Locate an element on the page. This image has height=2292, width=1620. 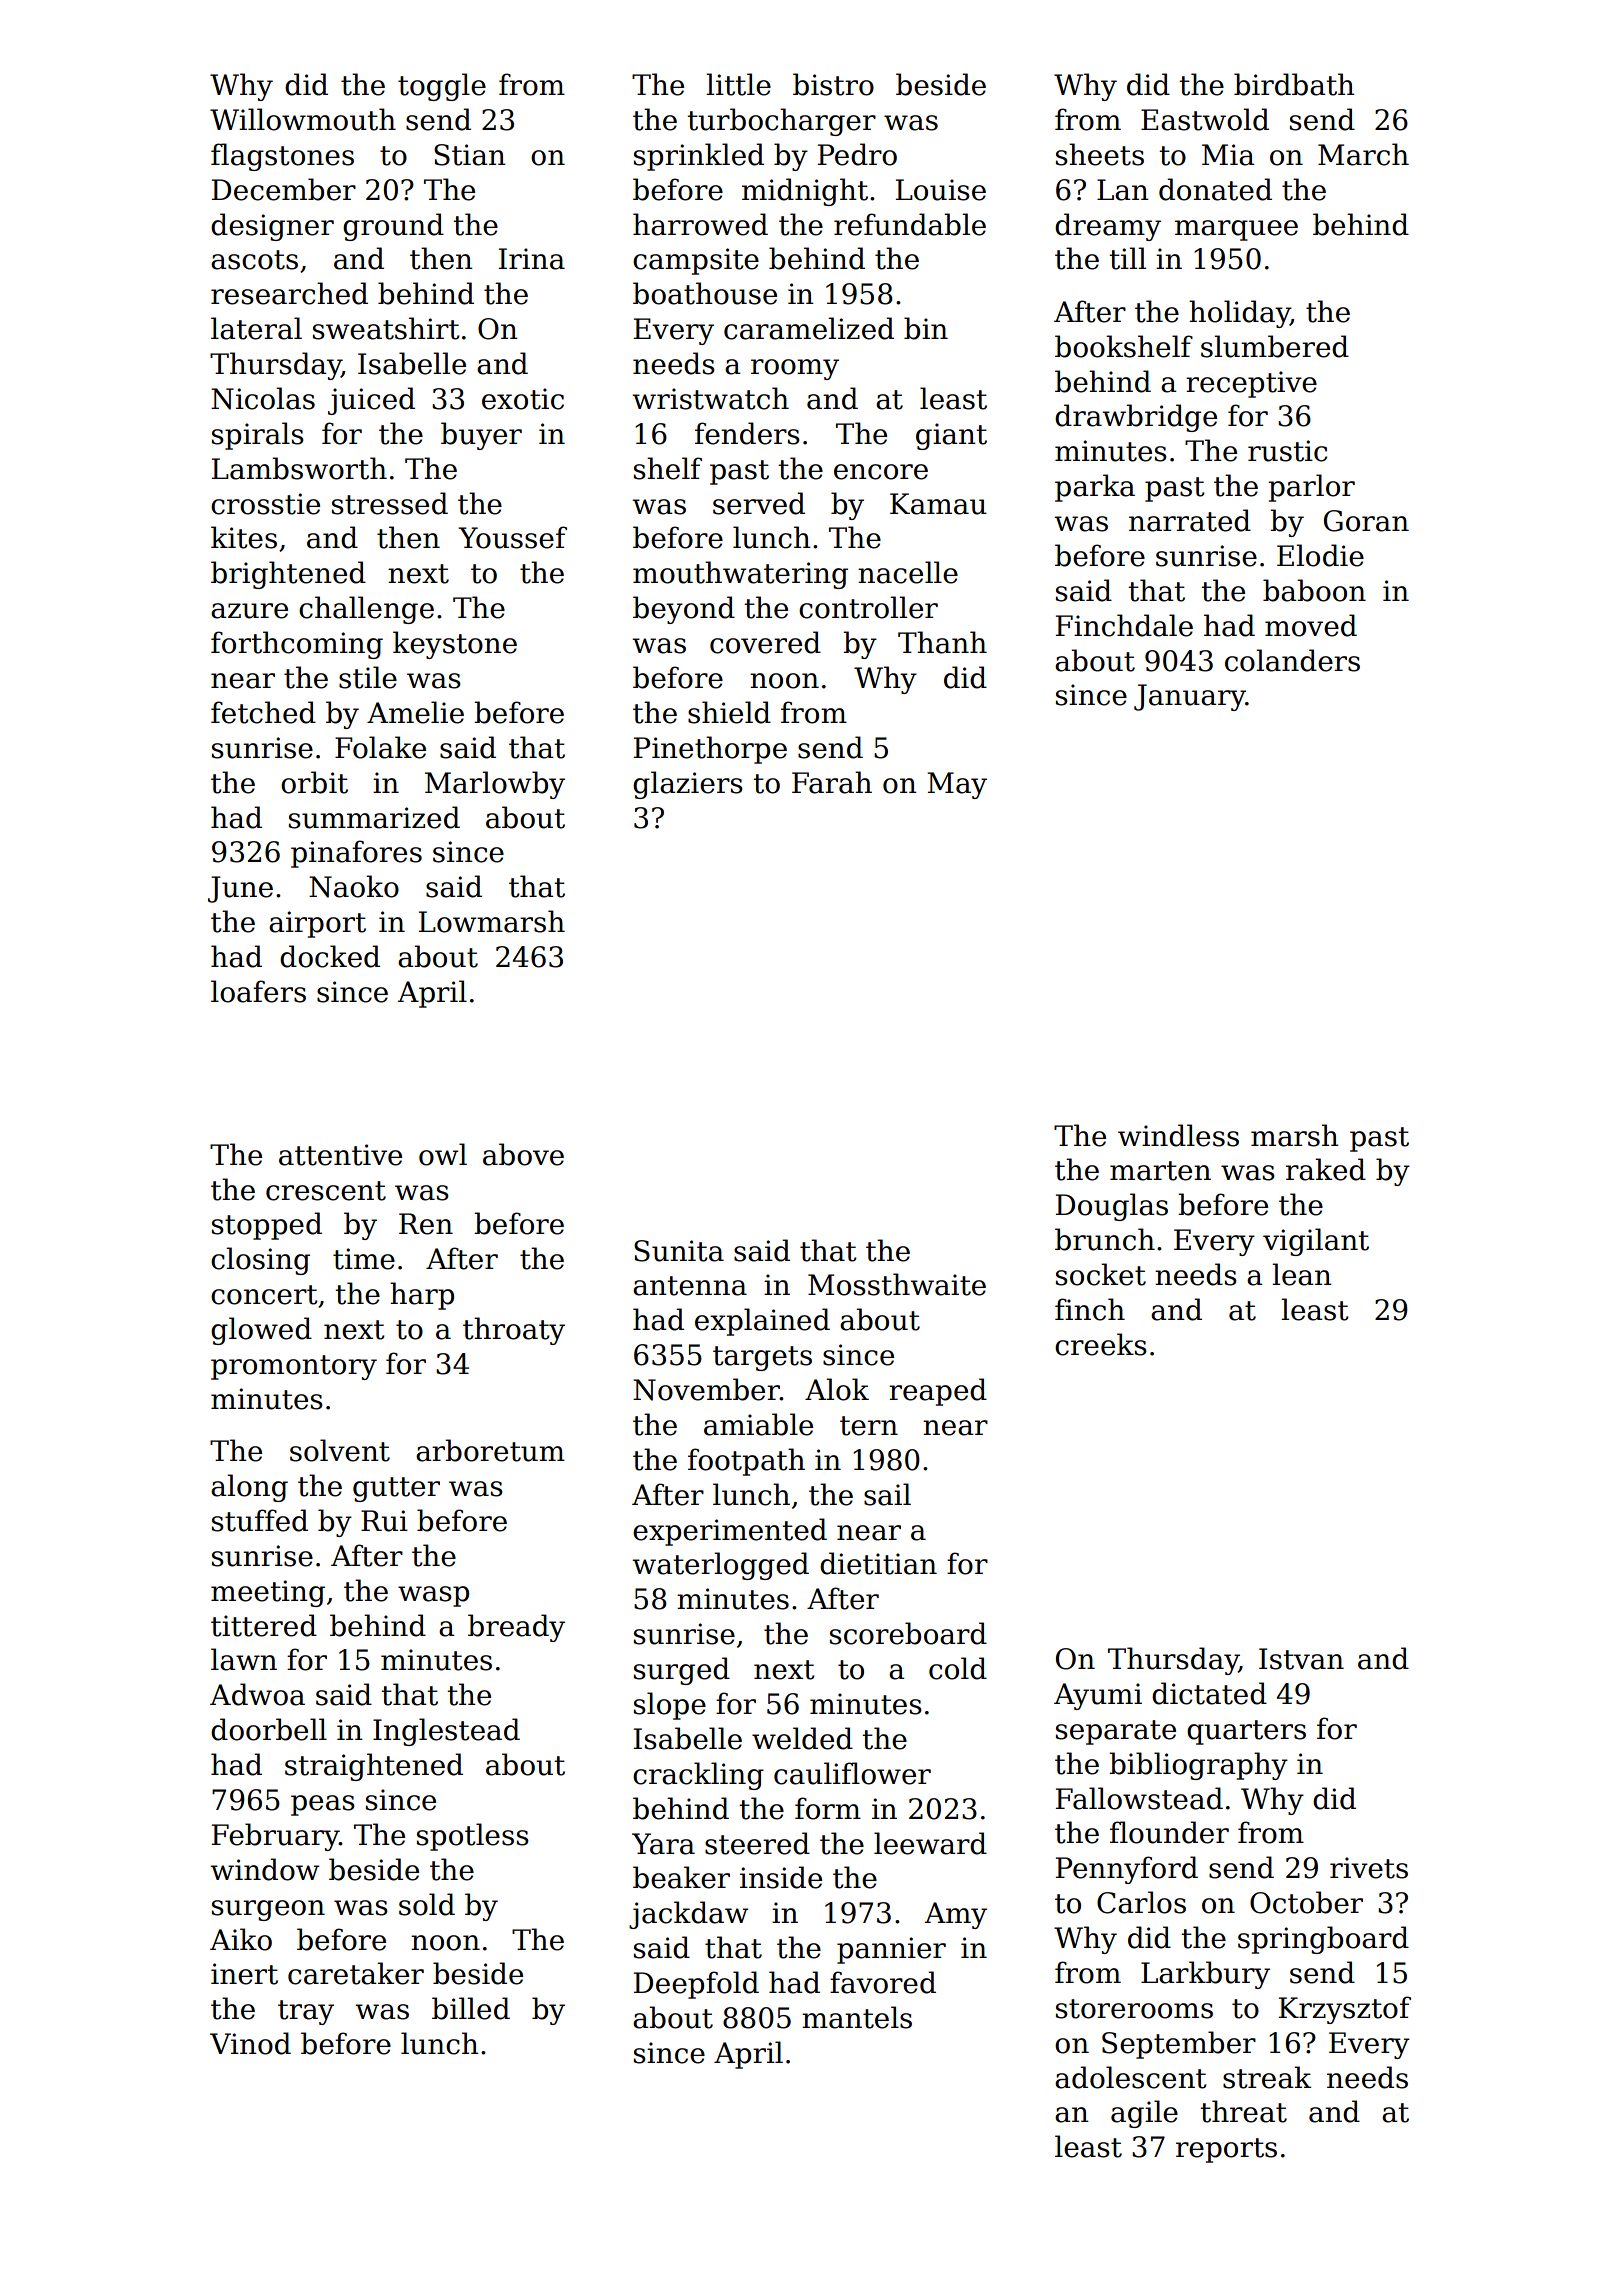
billed is located at coordinates (471, 2008).
